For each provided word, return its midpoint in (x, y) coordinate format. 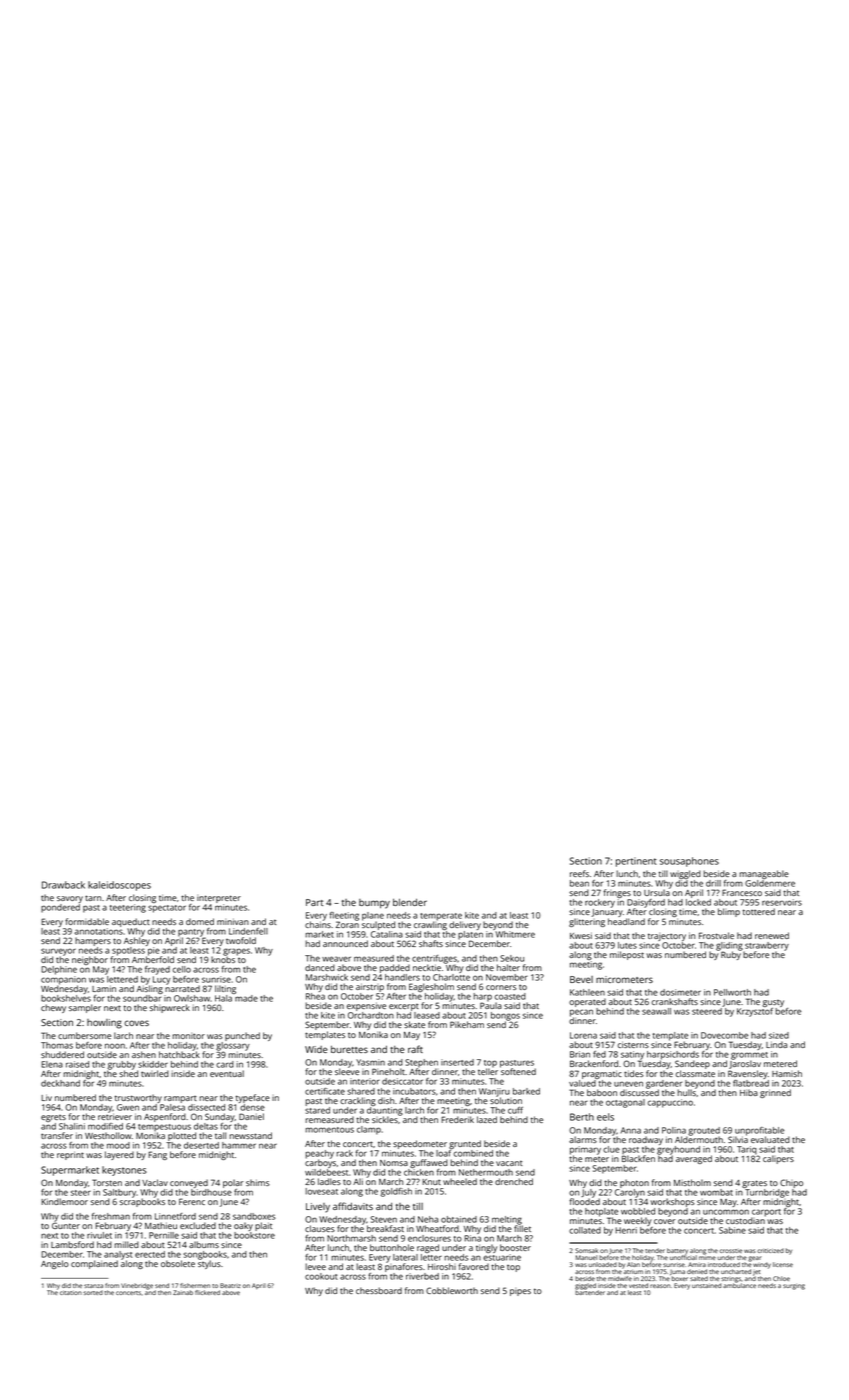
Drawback (63, 885)
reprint (70, 1155)
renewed (772, 935)
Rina (472, 1238)
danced (320, 967)
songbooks (205, 1255)
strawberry (767, 946)
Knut (431, 1182)
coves (136, 1023)
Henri (626, 1230)
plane (373, 916)
